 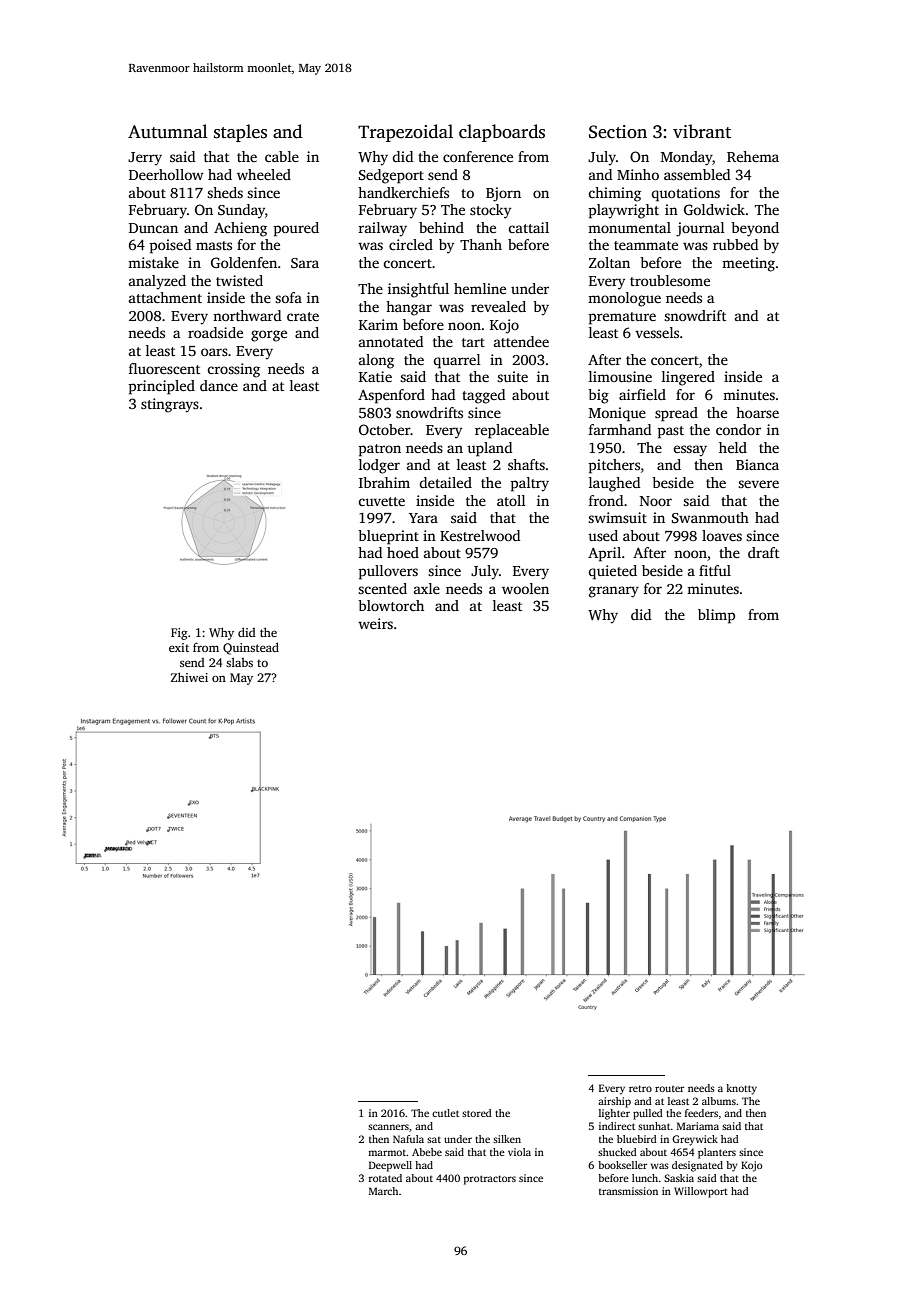 What do you see at coordinates (628, 1191) in the screenshot?
I see `transmission` at bounding box center [628, 1191].
